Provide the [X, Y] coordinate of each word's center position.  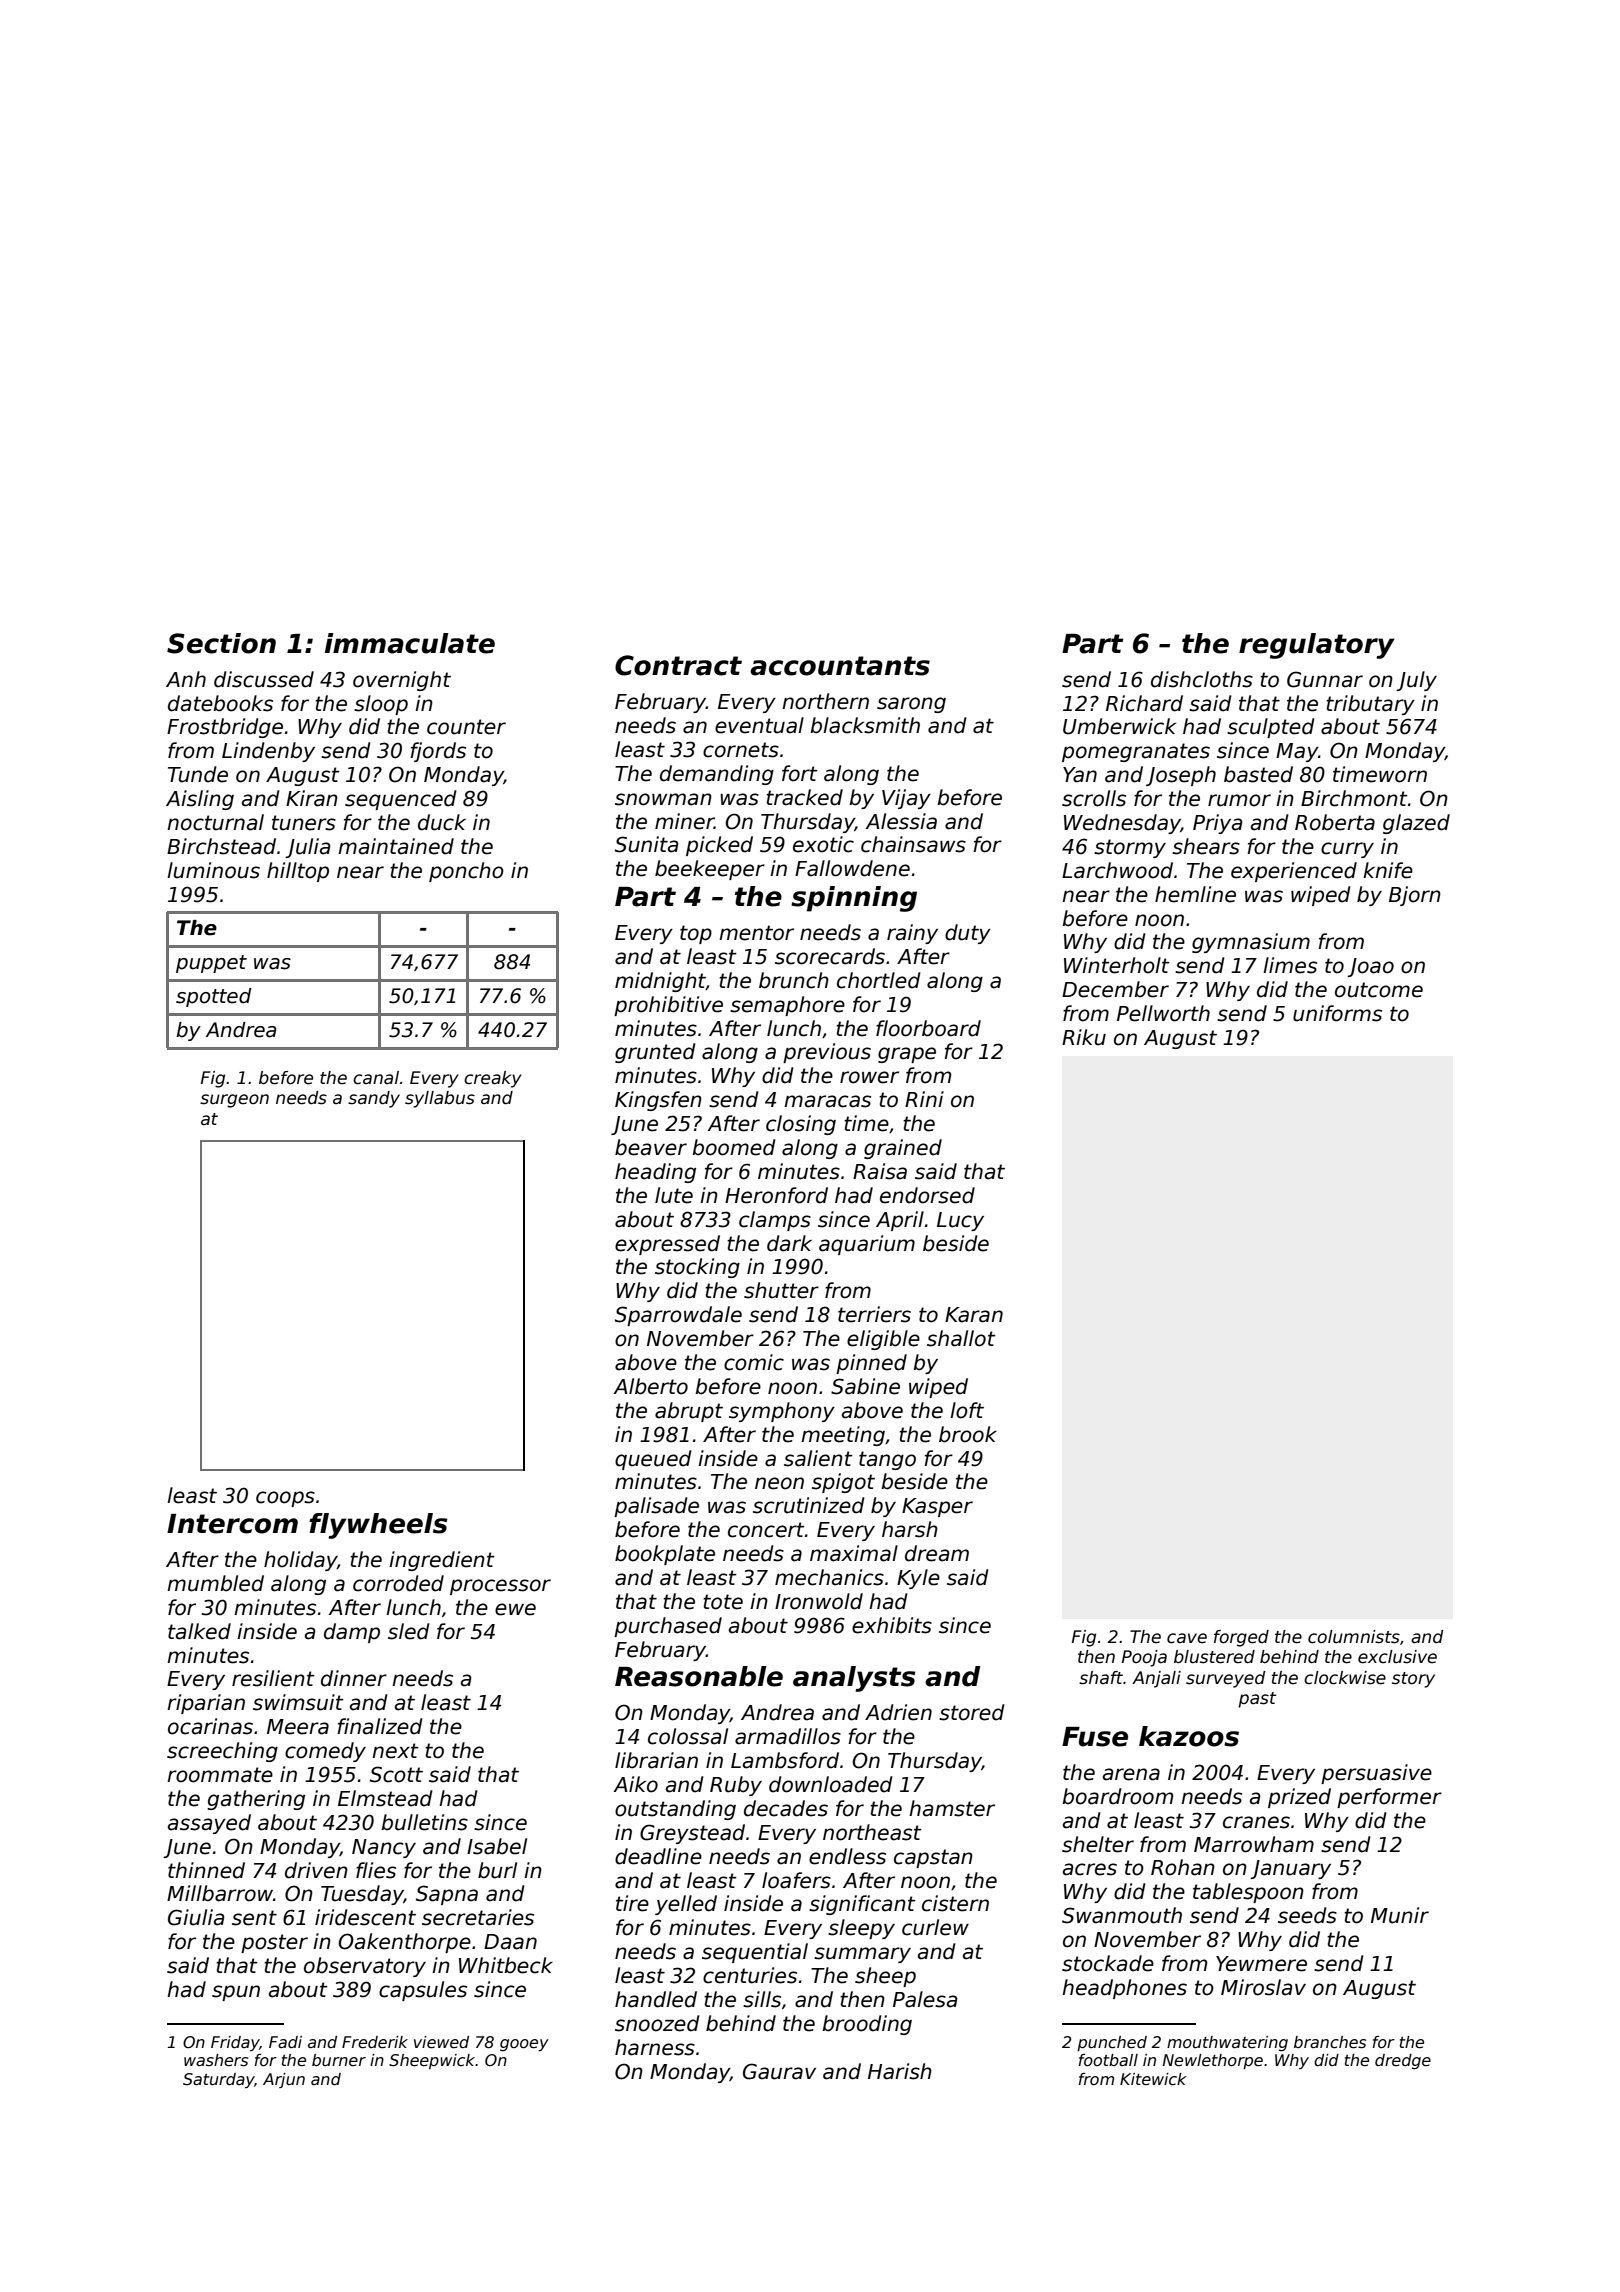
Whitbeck [506, 1965]
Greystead [692, 1834]
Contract [678, 665]
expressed [667, 1245]
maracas [827, 1101]
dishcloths [1202, 679]
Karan [974, 1315]
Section [221, 643]
